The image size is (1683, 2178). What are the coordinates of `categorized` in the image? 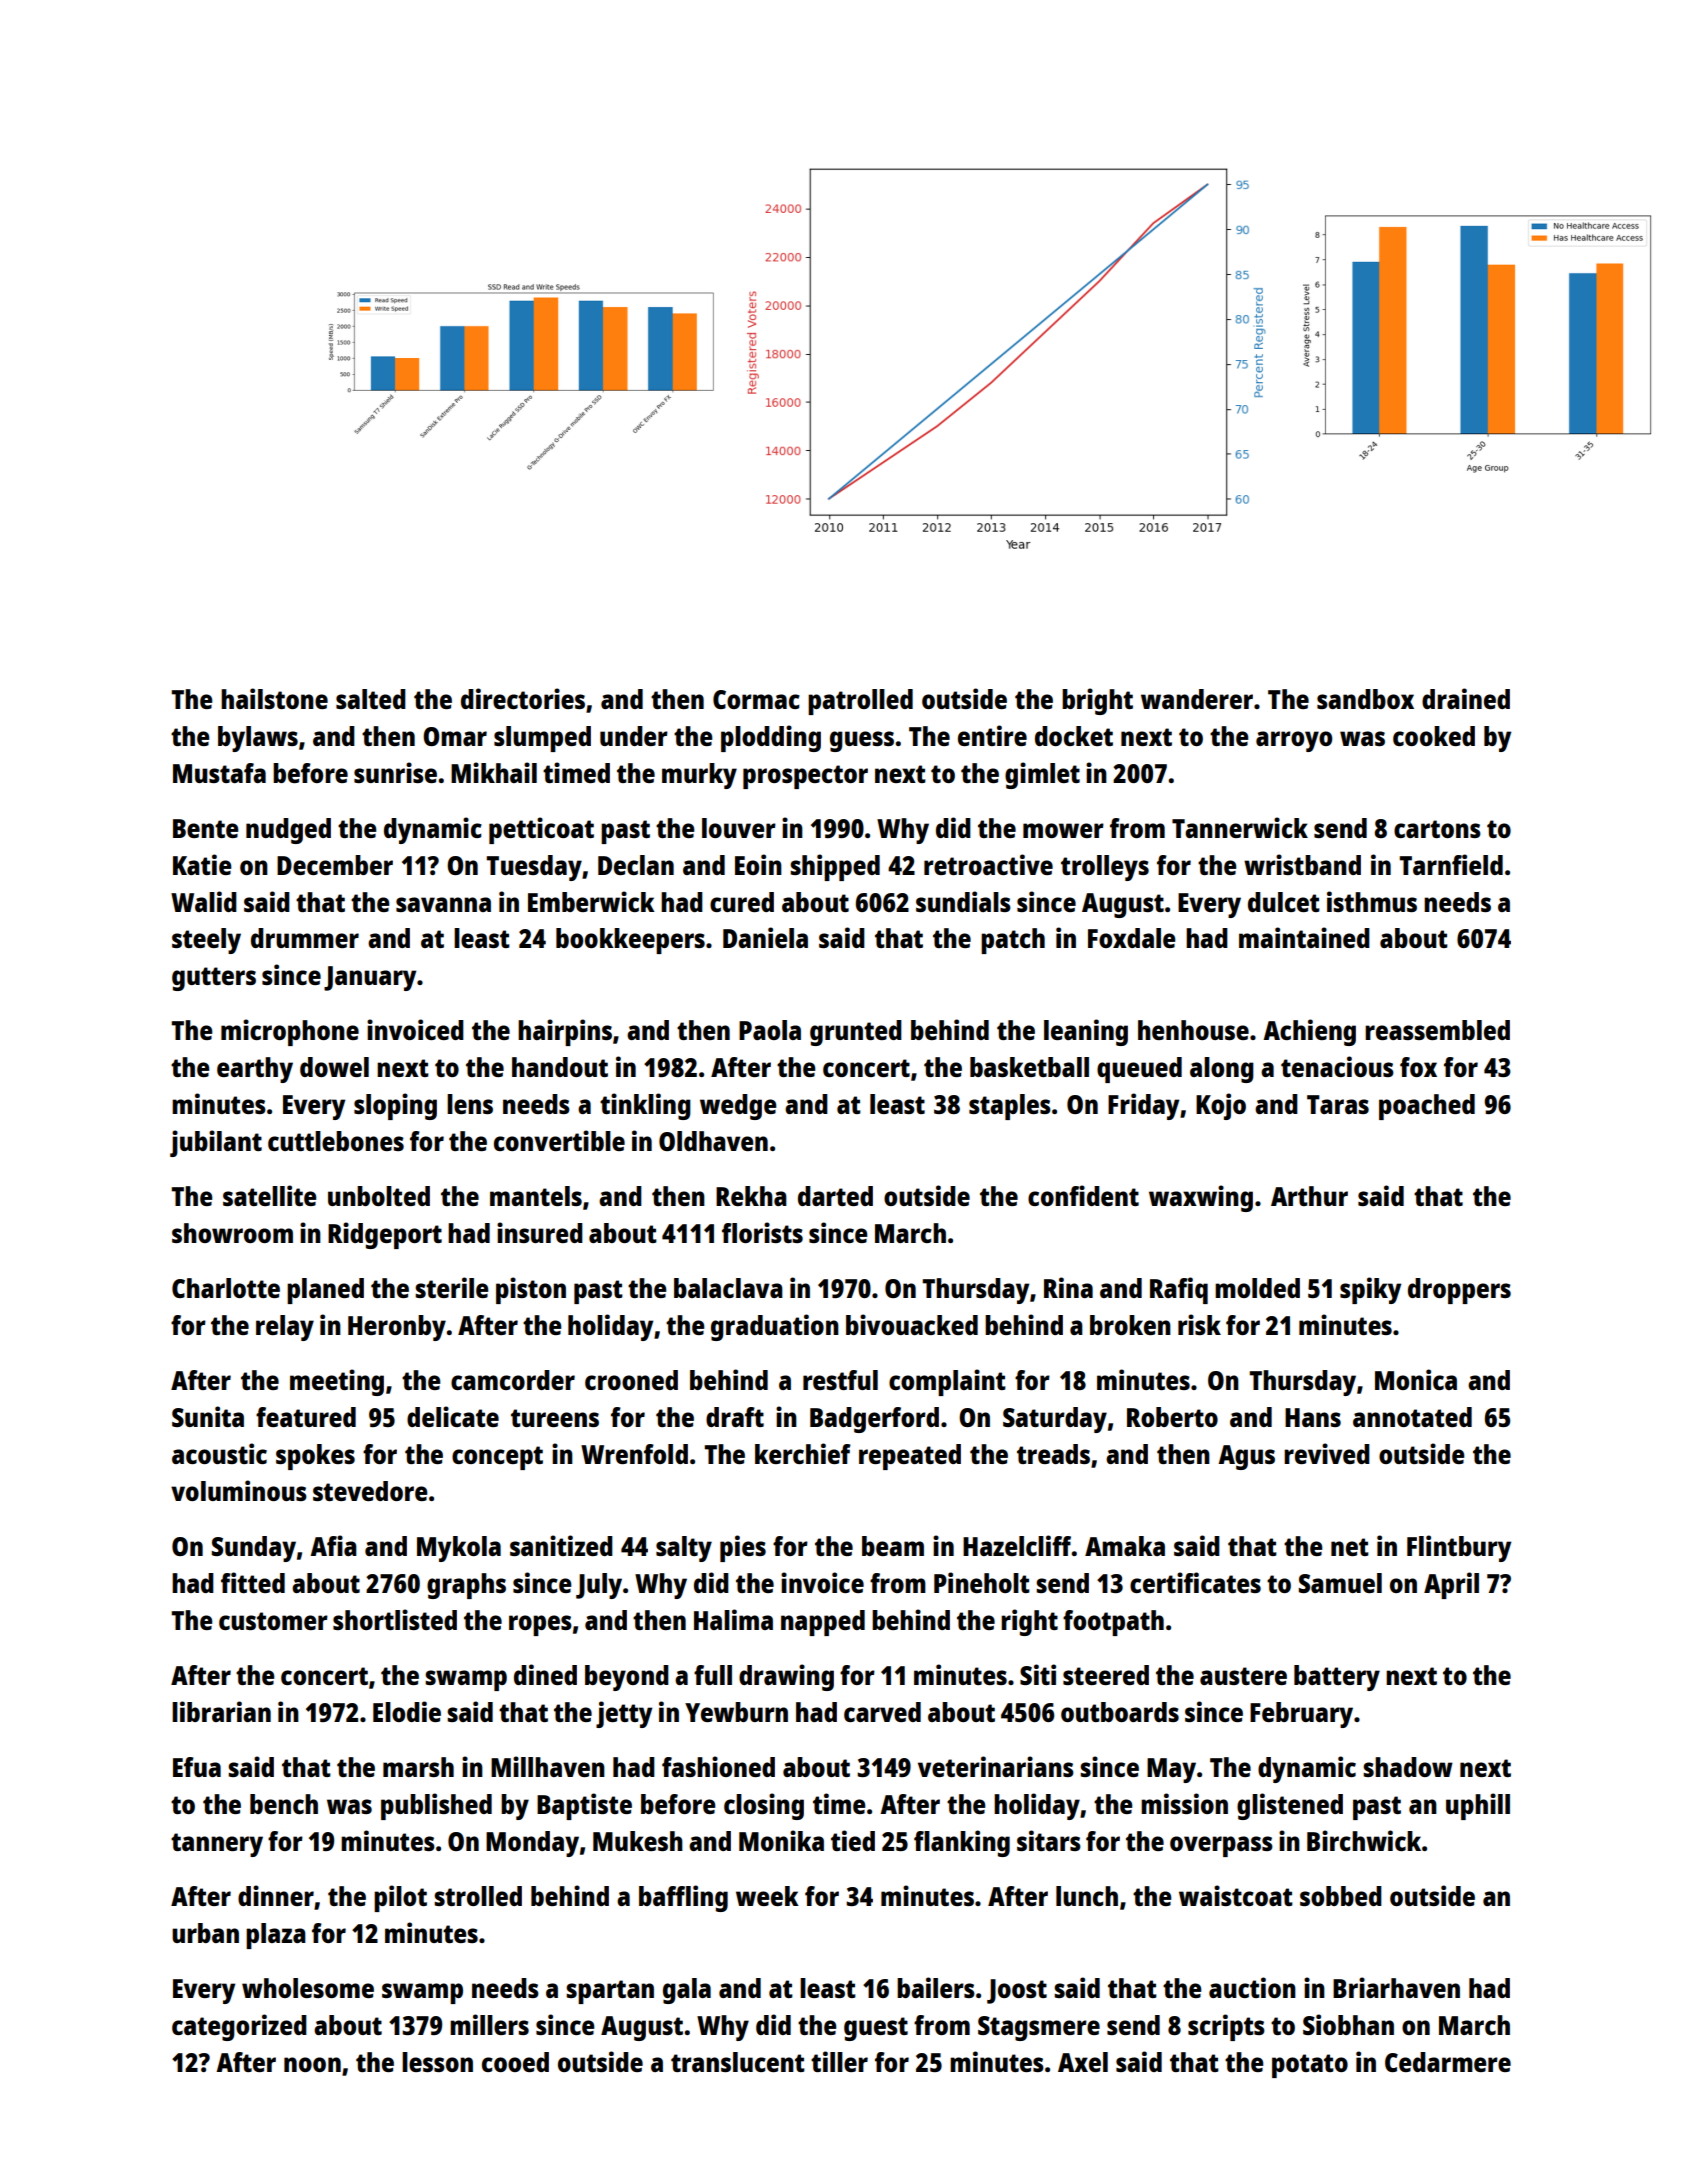 It's located at (239, 2027).
